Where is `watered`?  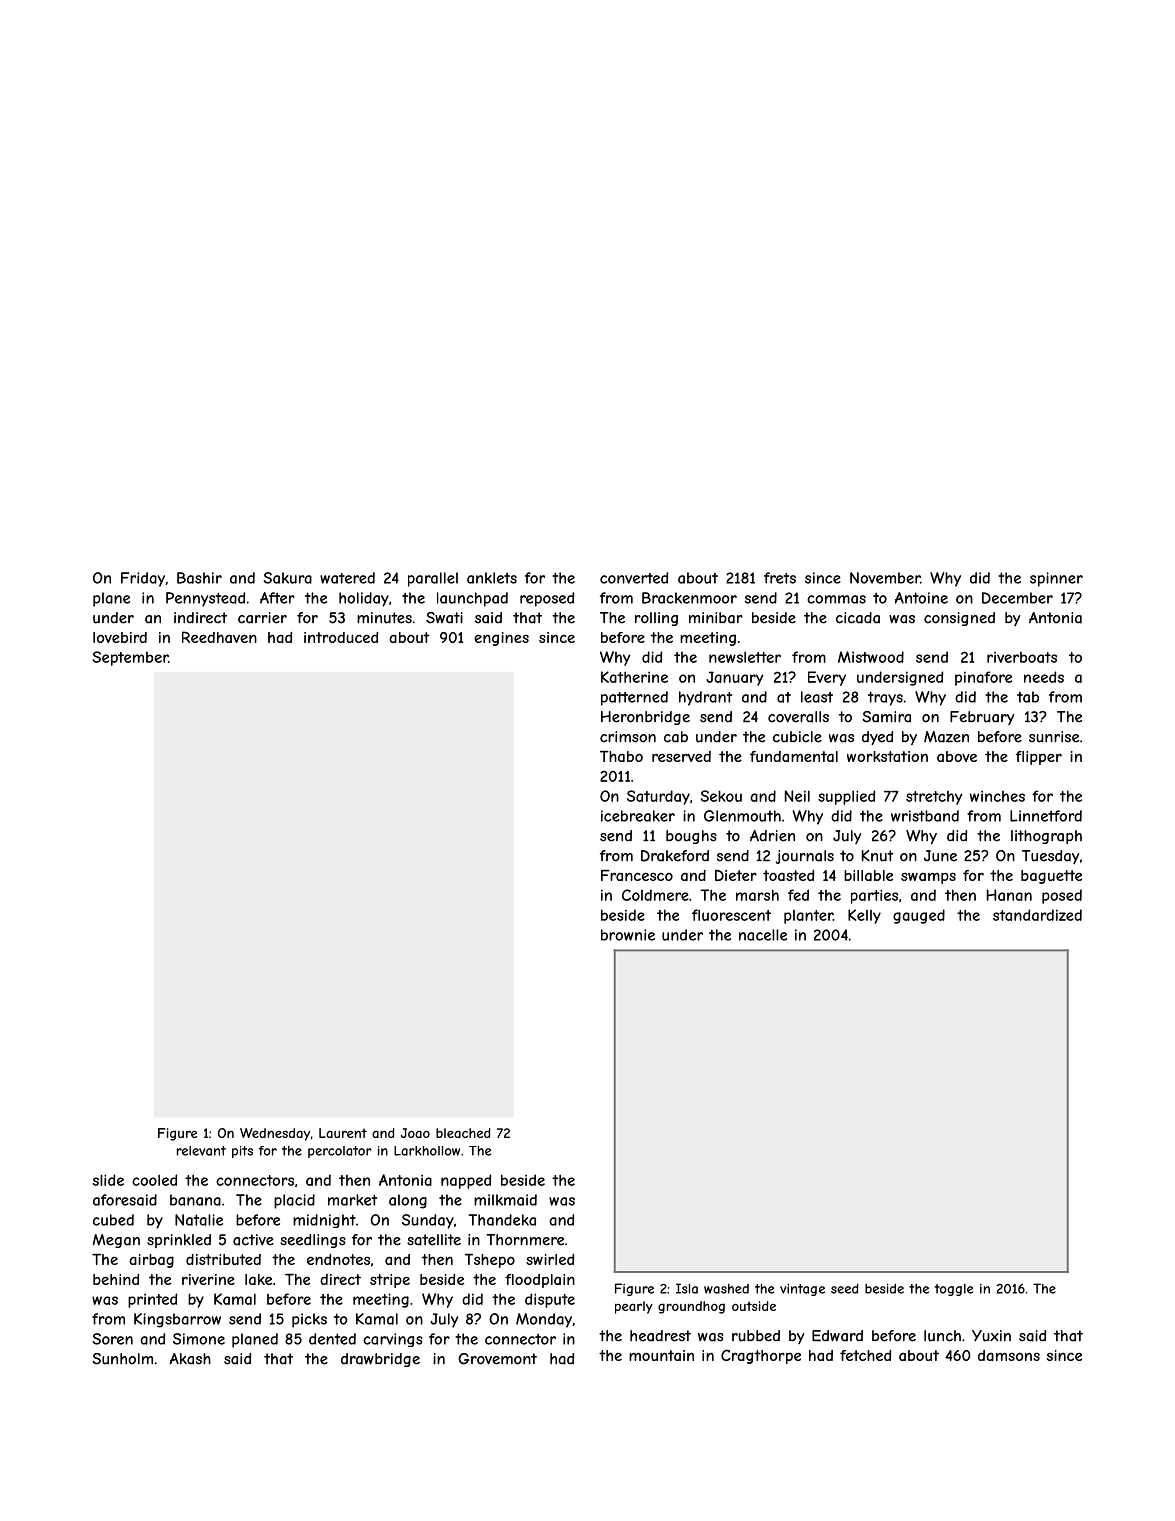
watered is located at coordinates (347, 578).
